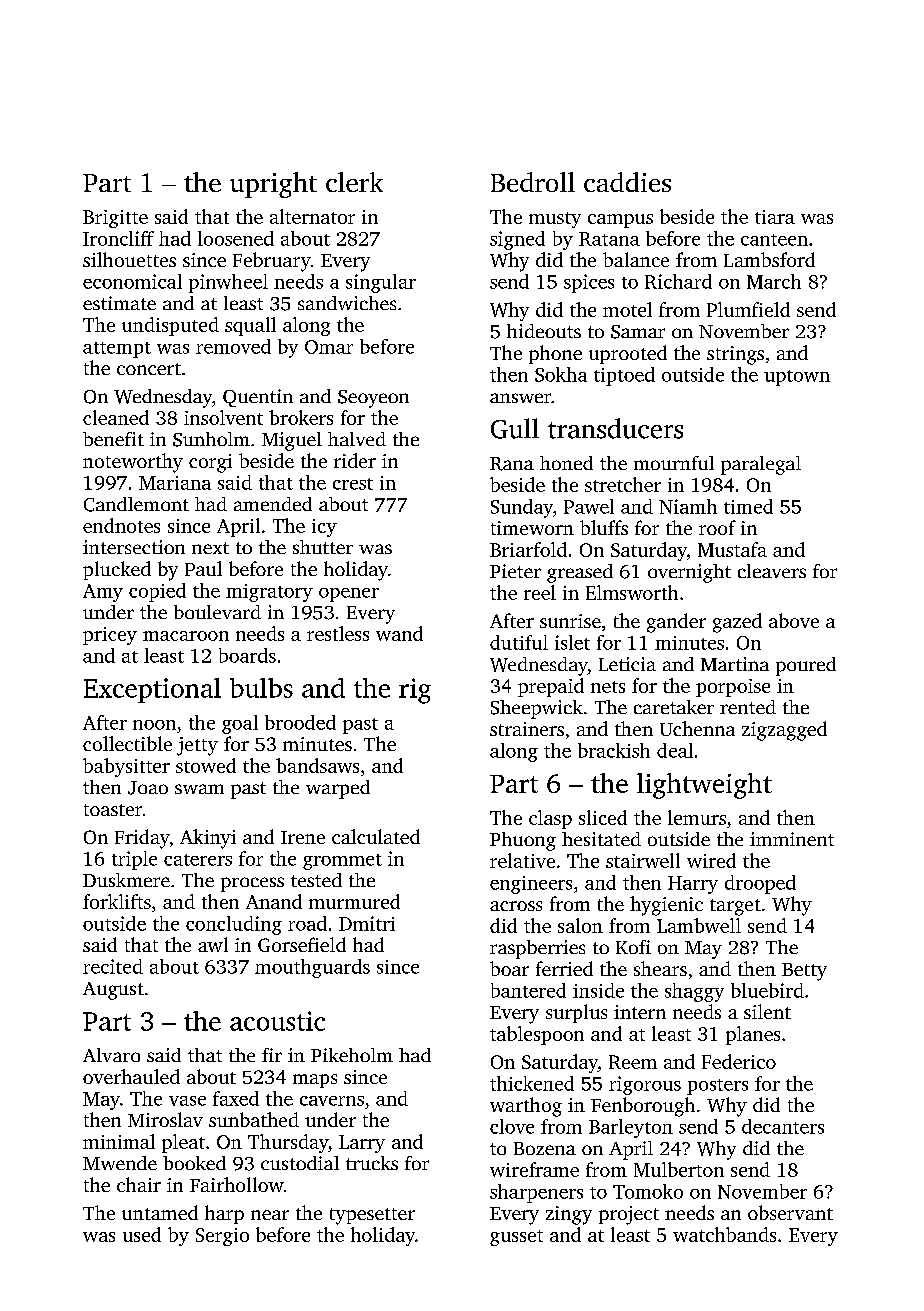 The image size is (924, 1311). I want to click on Larry, so click(362, 1144).
